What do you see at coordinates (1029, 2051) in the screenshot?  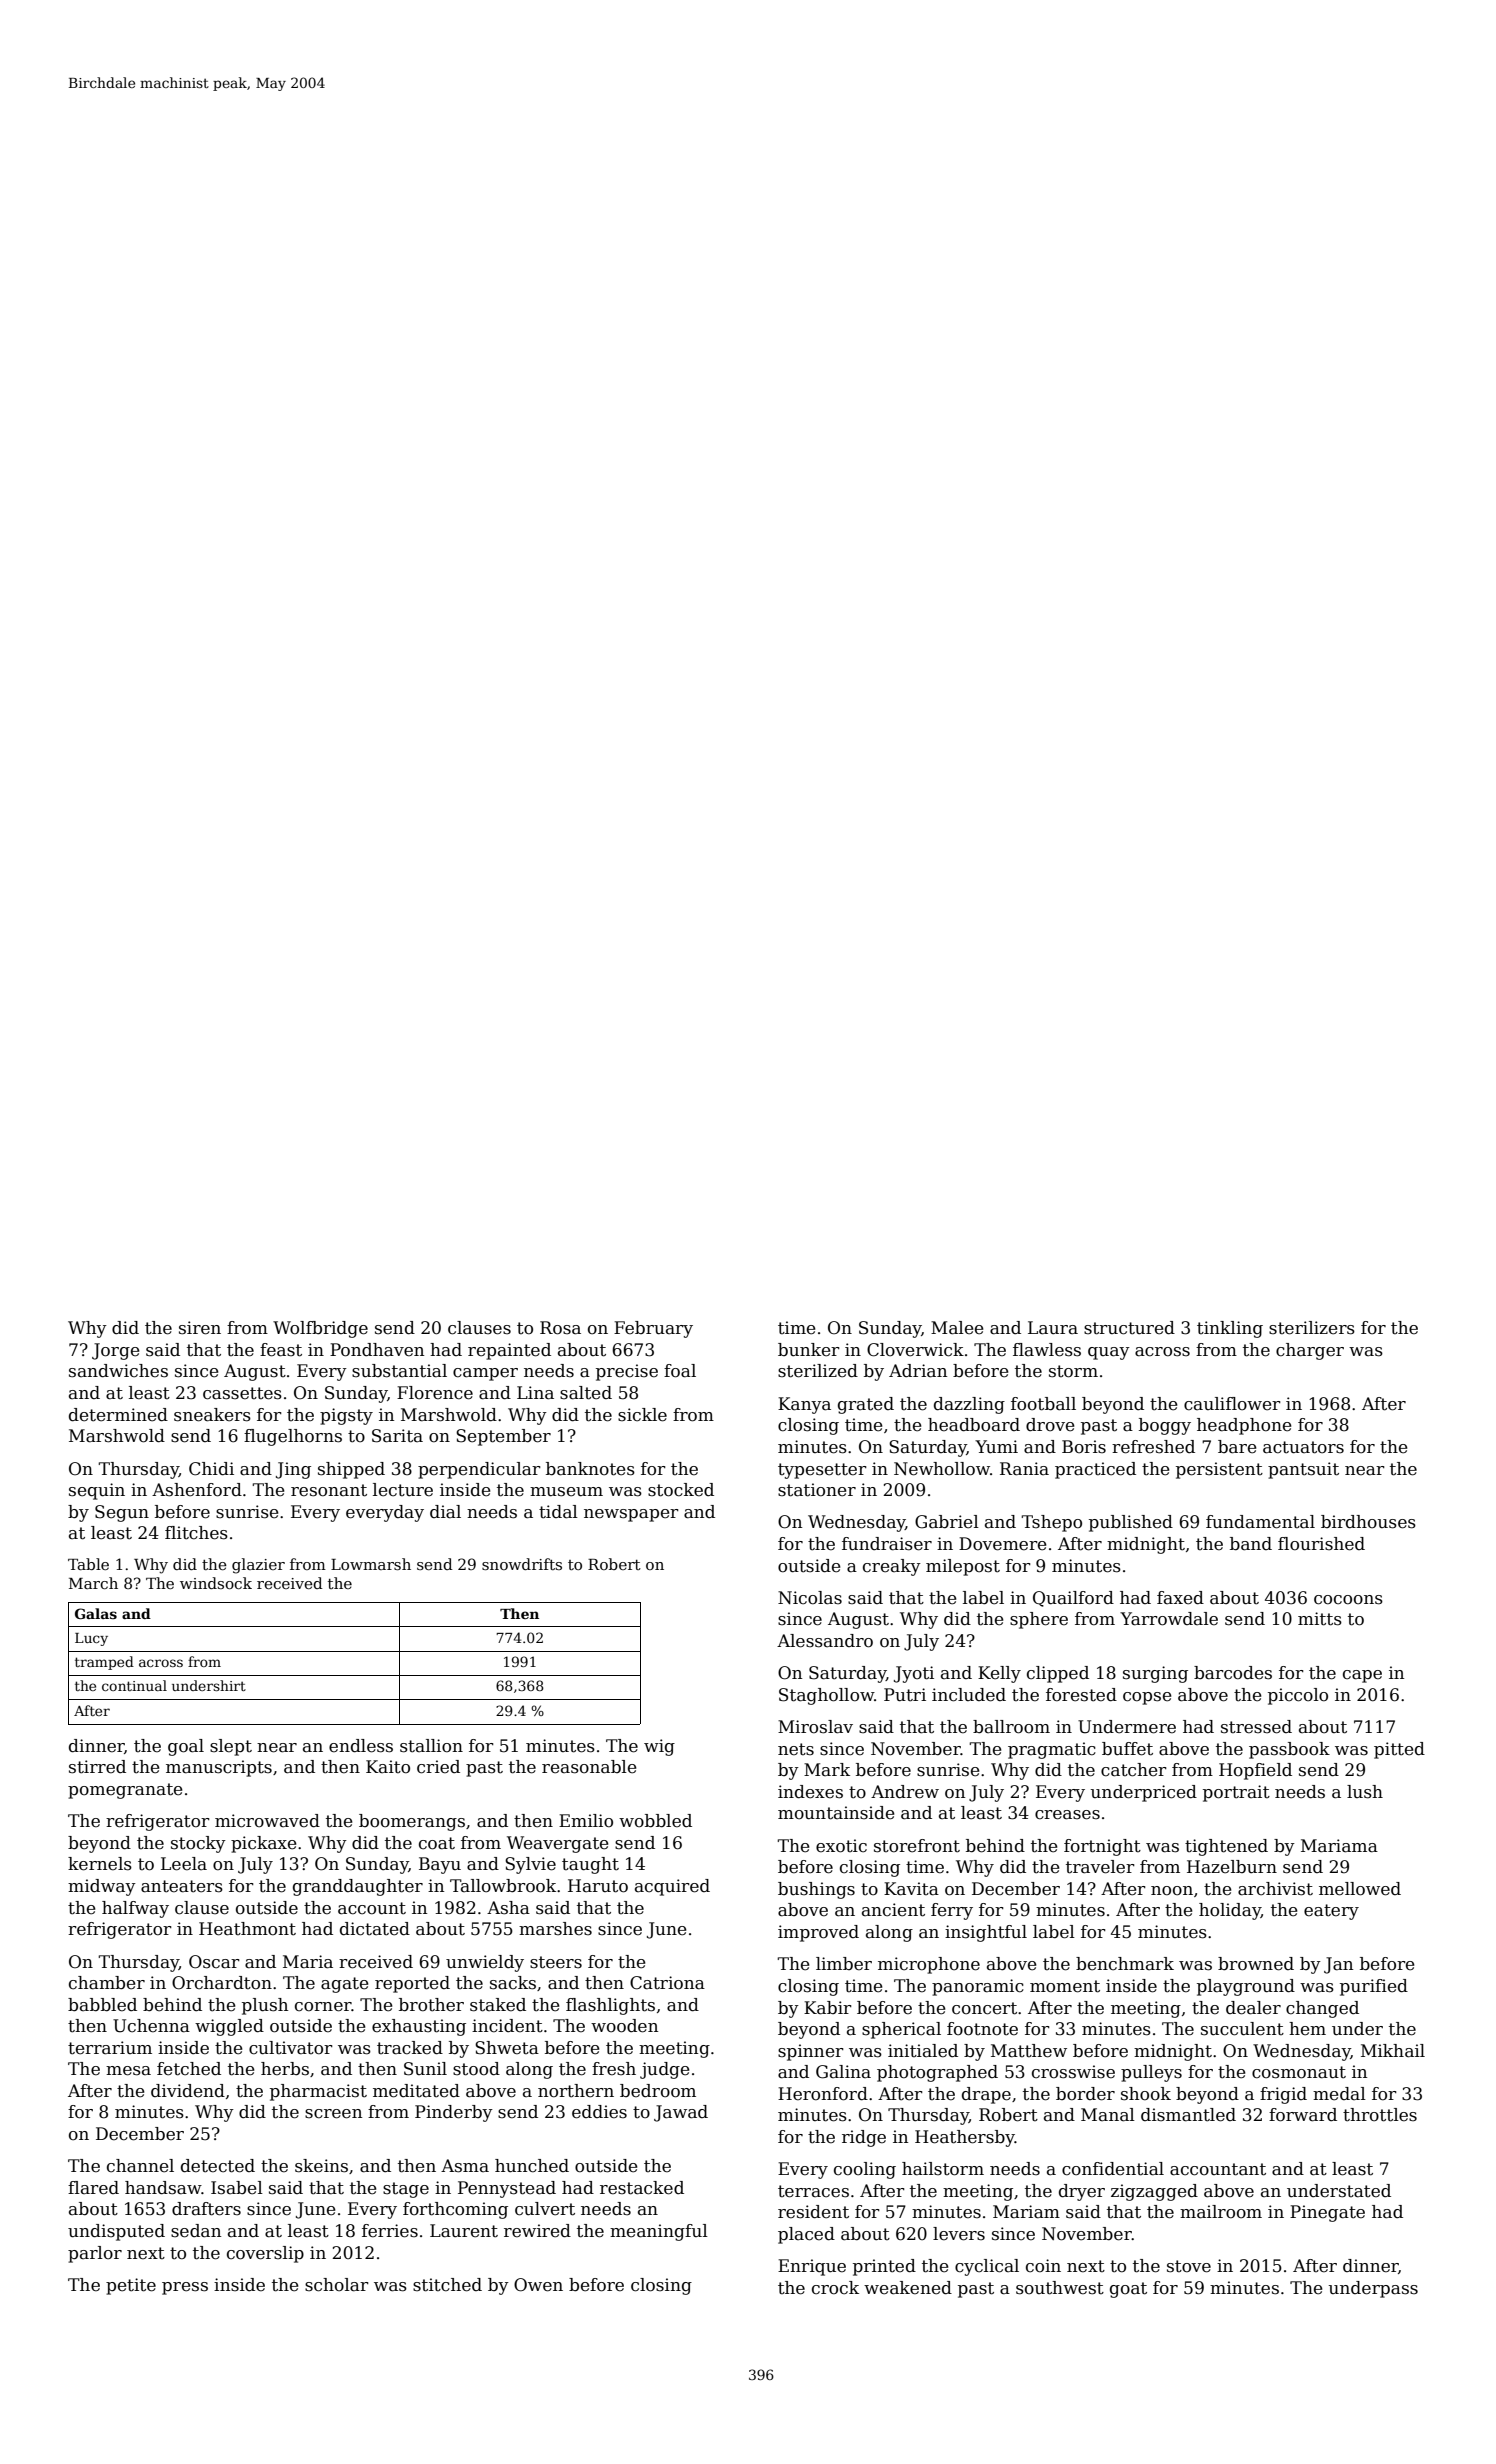 I see `Matthew` at bounding box center [1029, 2051].
